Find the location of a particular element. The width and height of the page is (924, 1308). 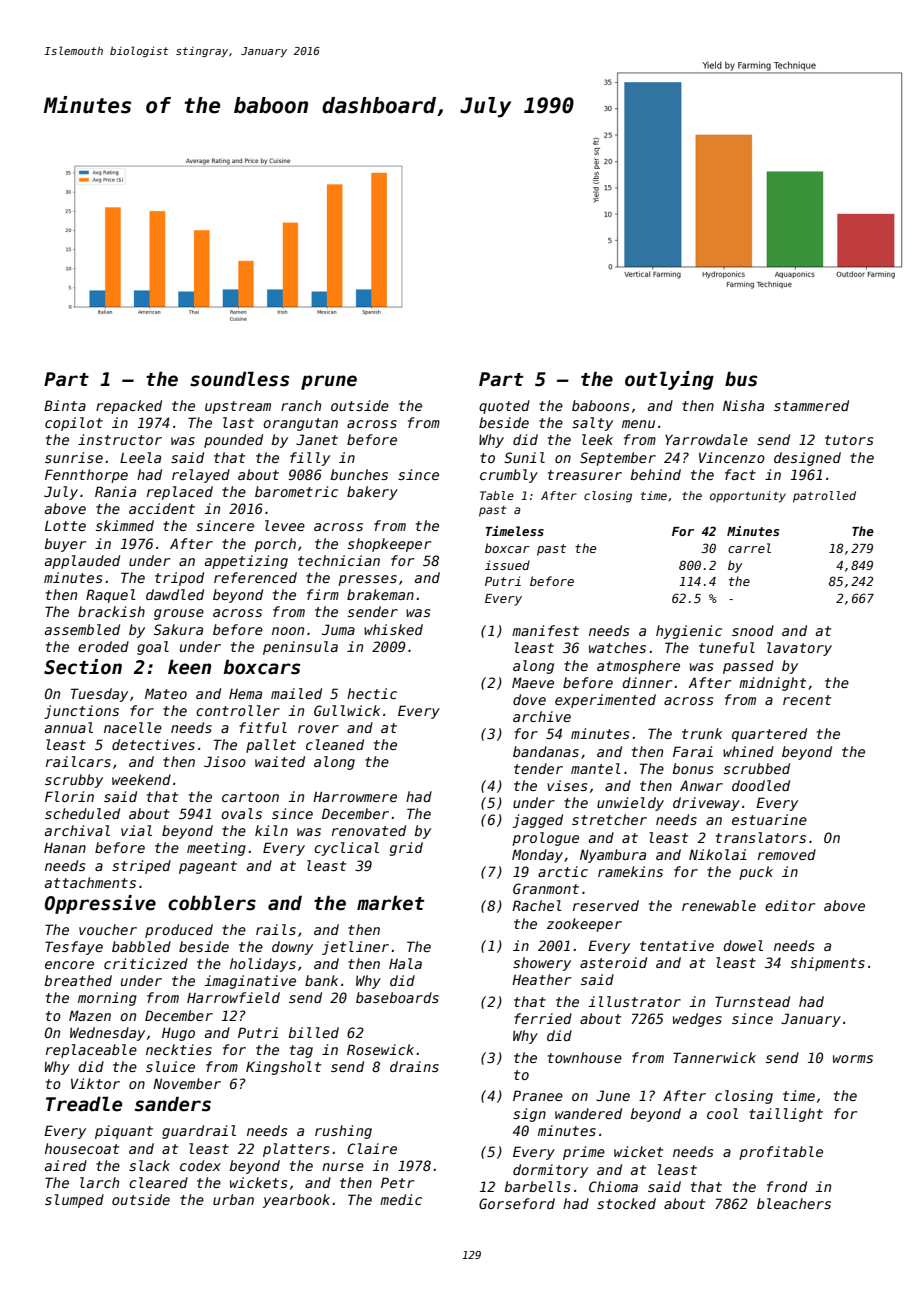

prune is located at coordinates (329, 382).
